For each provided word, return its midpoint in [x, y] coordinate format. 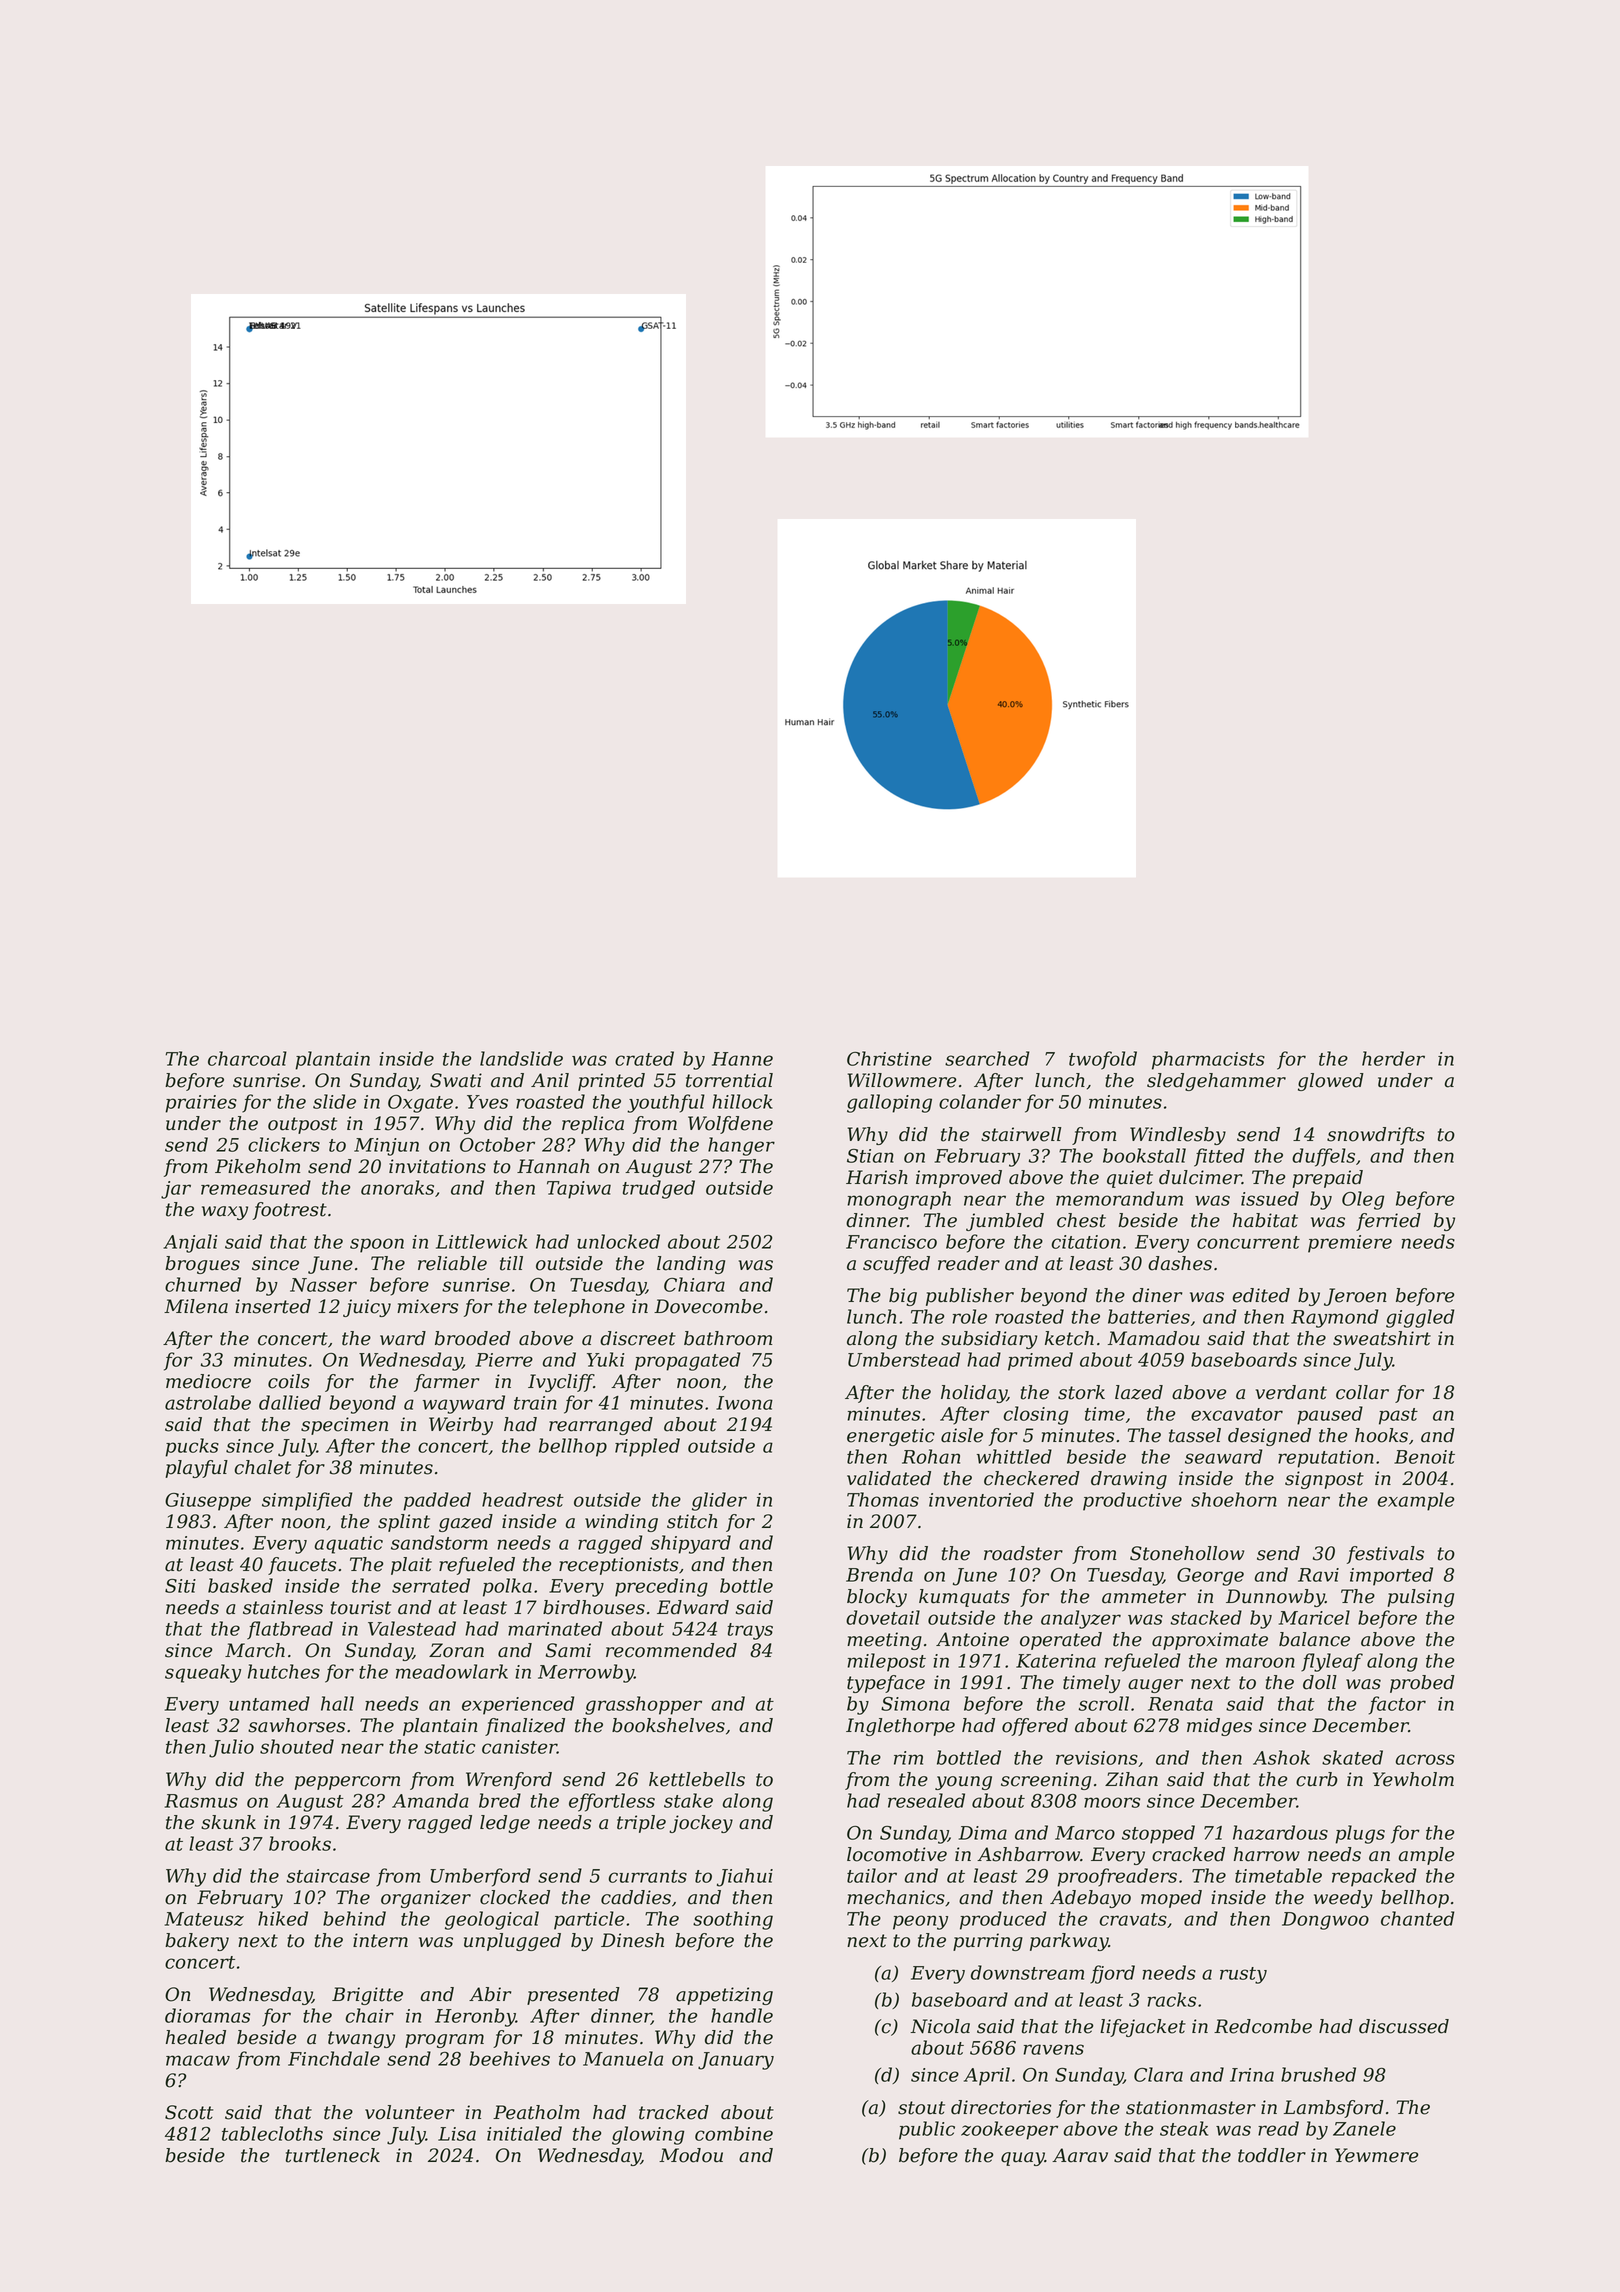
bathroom [728, 1338]
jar [176, 1190]
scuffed [896, 1265]
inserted [273, 1306]
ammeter [1144, 1597]
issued [1270, 1198]
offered [1035, 1727]
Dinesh [632, 1940]
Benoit [1424, 1457]
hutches [284, 1671]
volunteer [409, 2112]
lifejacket [1143, 2028]
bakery [197, 1942]
